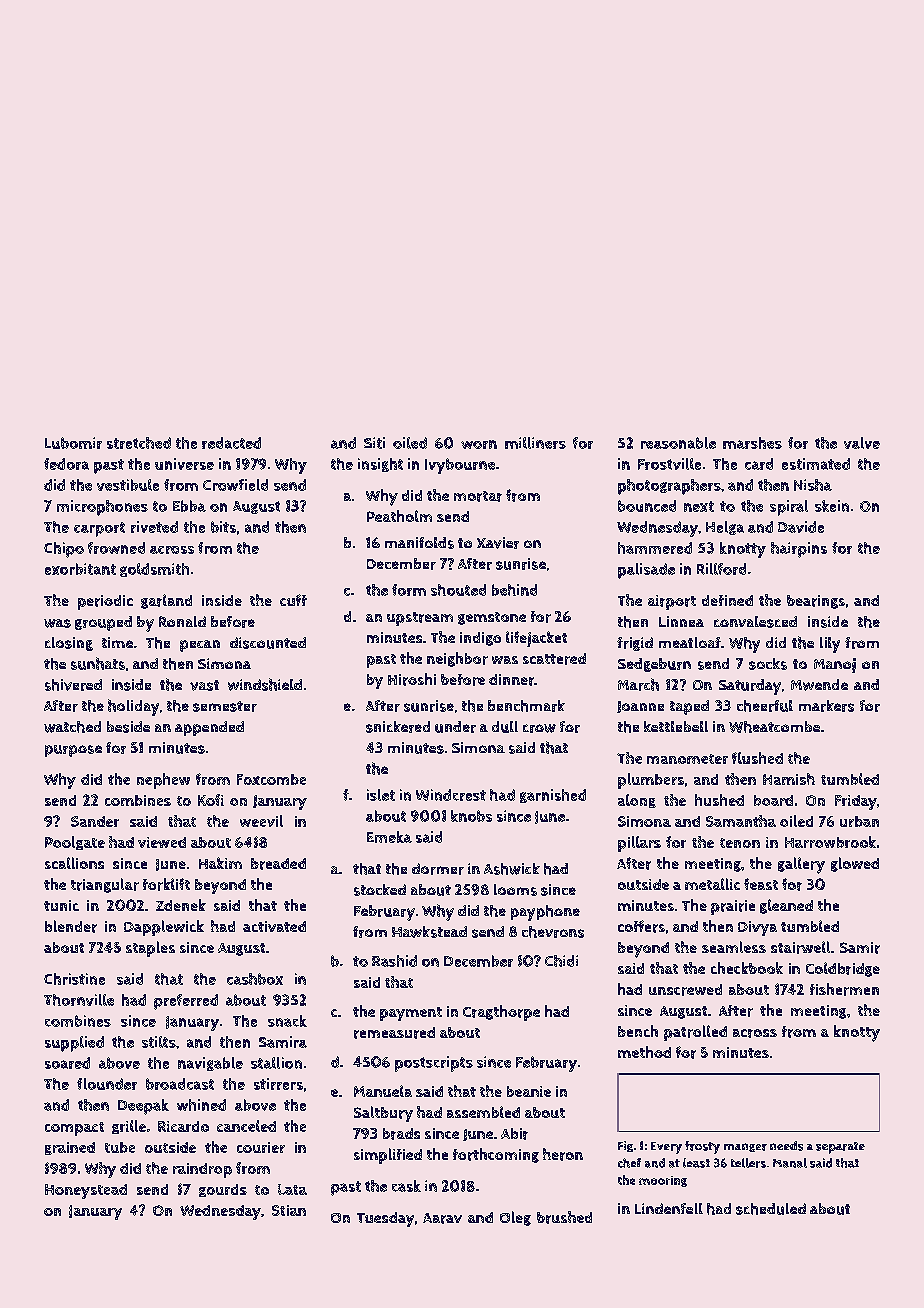 The image size is (924, 1308). What do you see at coordinates (826, 706) in the screenshot?
I see `markers` at bounding box center [826, 706].
